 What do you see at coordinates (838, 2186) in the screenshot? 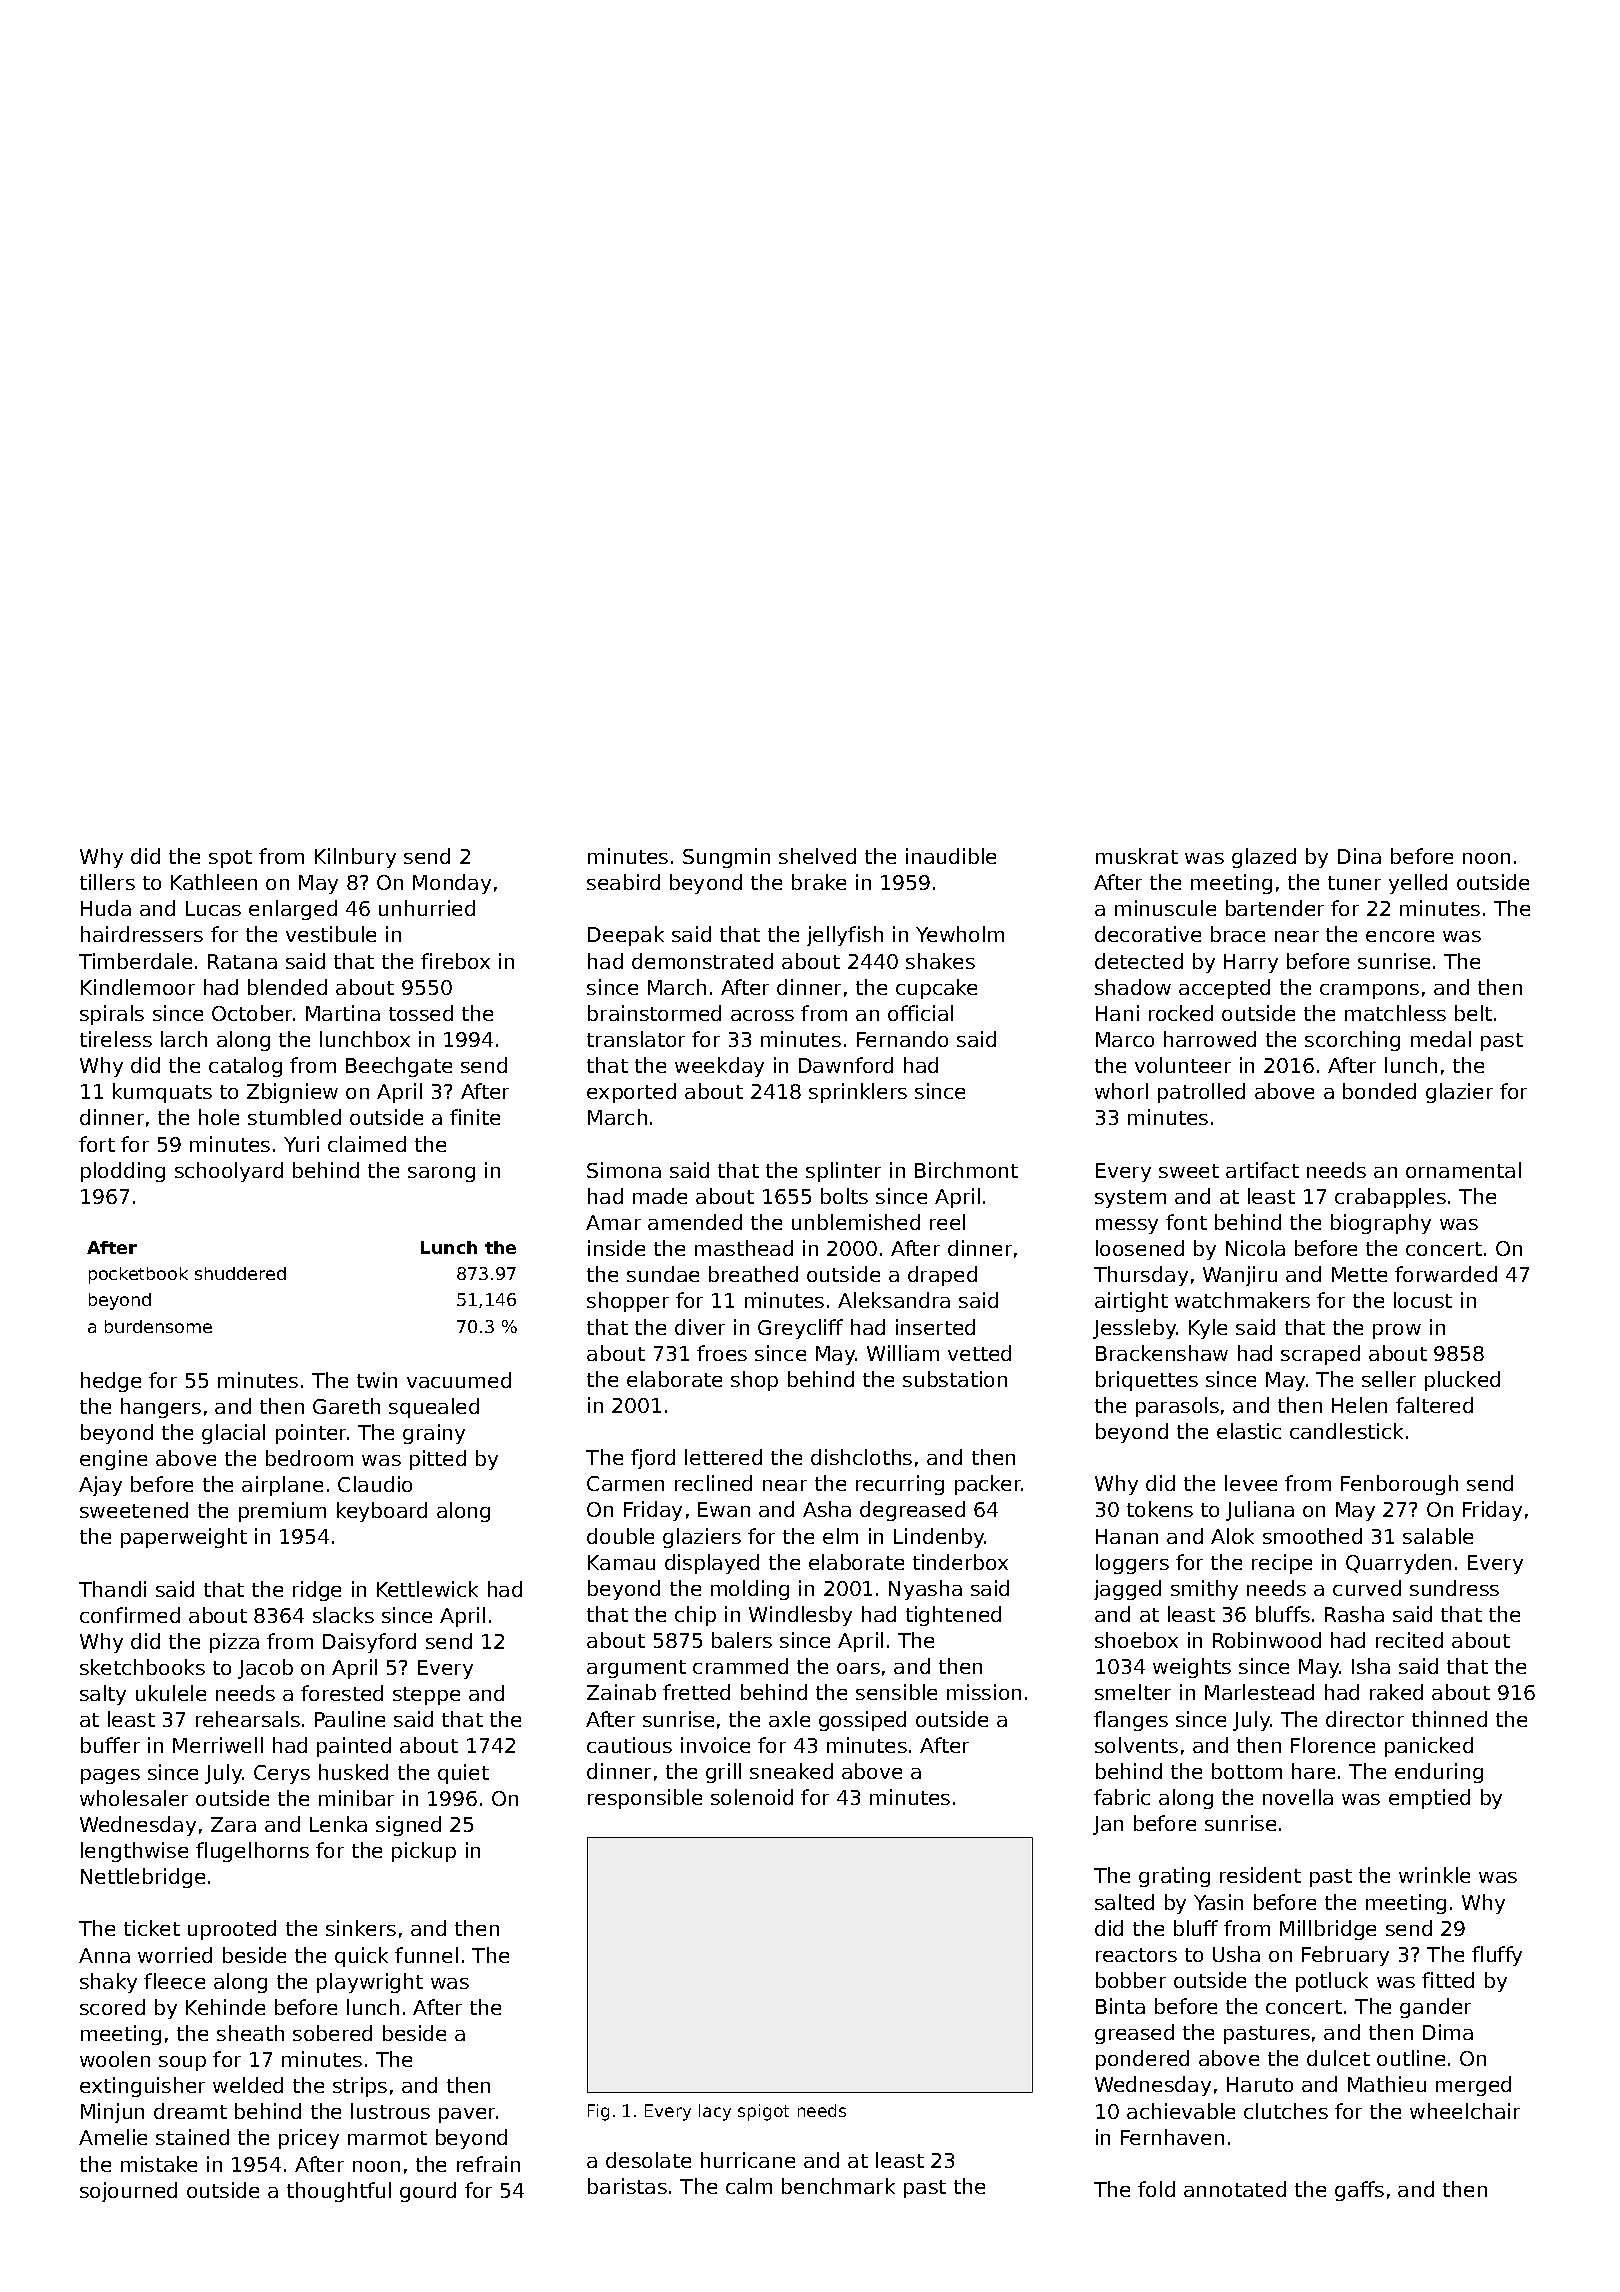
I see `benchmark` at bounding box center [838, 2186].
